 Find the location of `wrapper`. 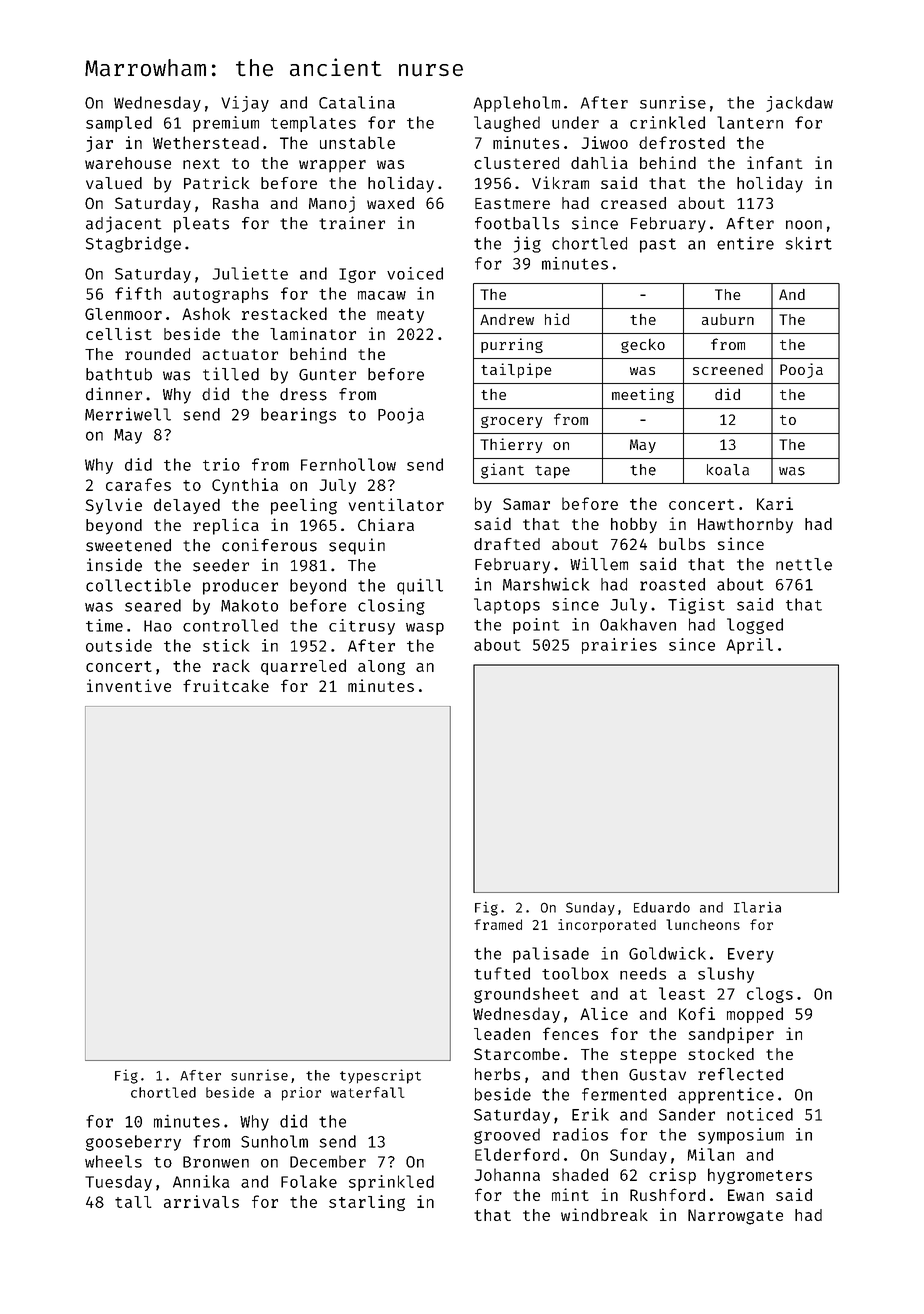

wrapper is located at coordinates (332, 166).
